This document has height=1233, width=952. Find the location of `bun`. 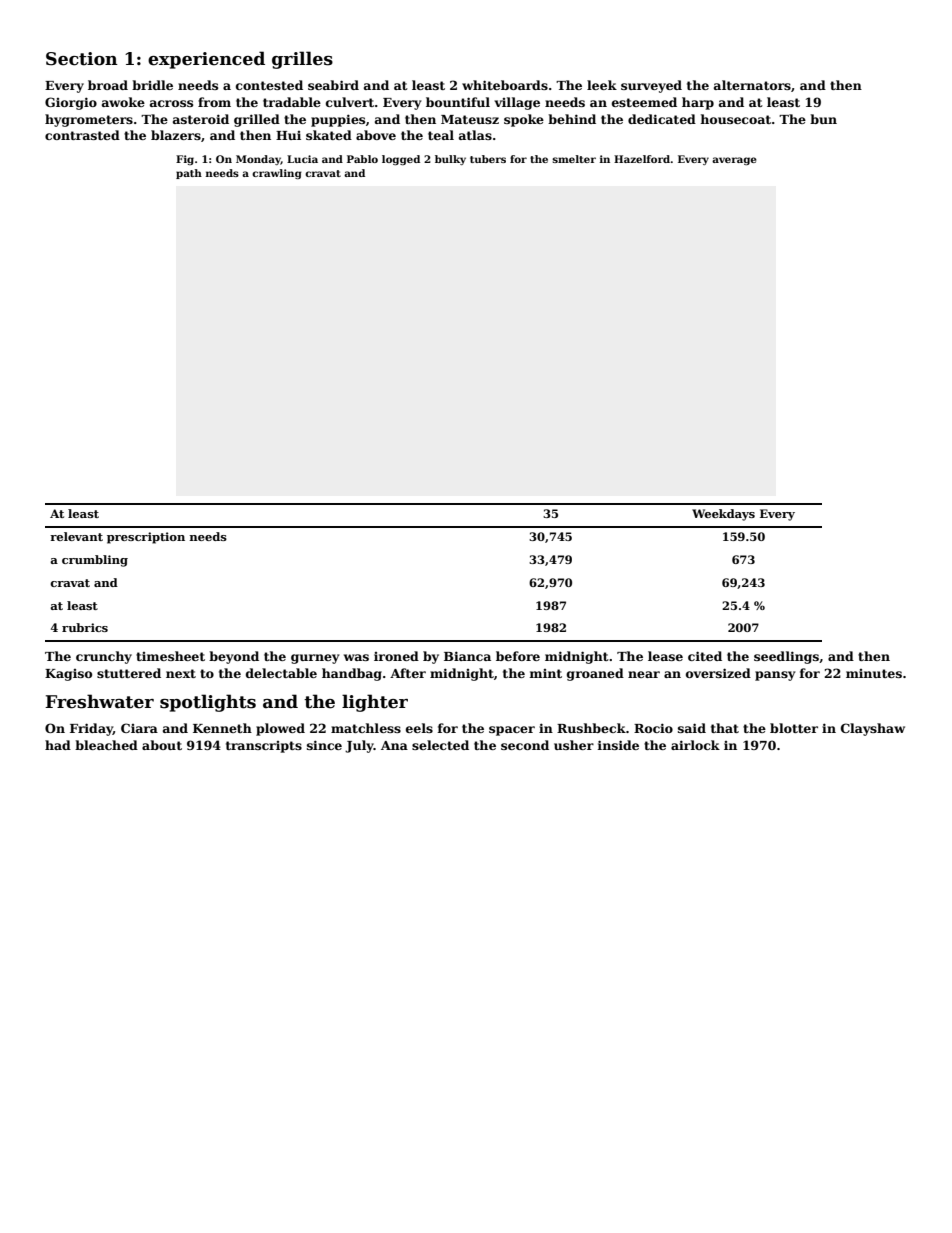

bun is located at coordinates (823, 119).
